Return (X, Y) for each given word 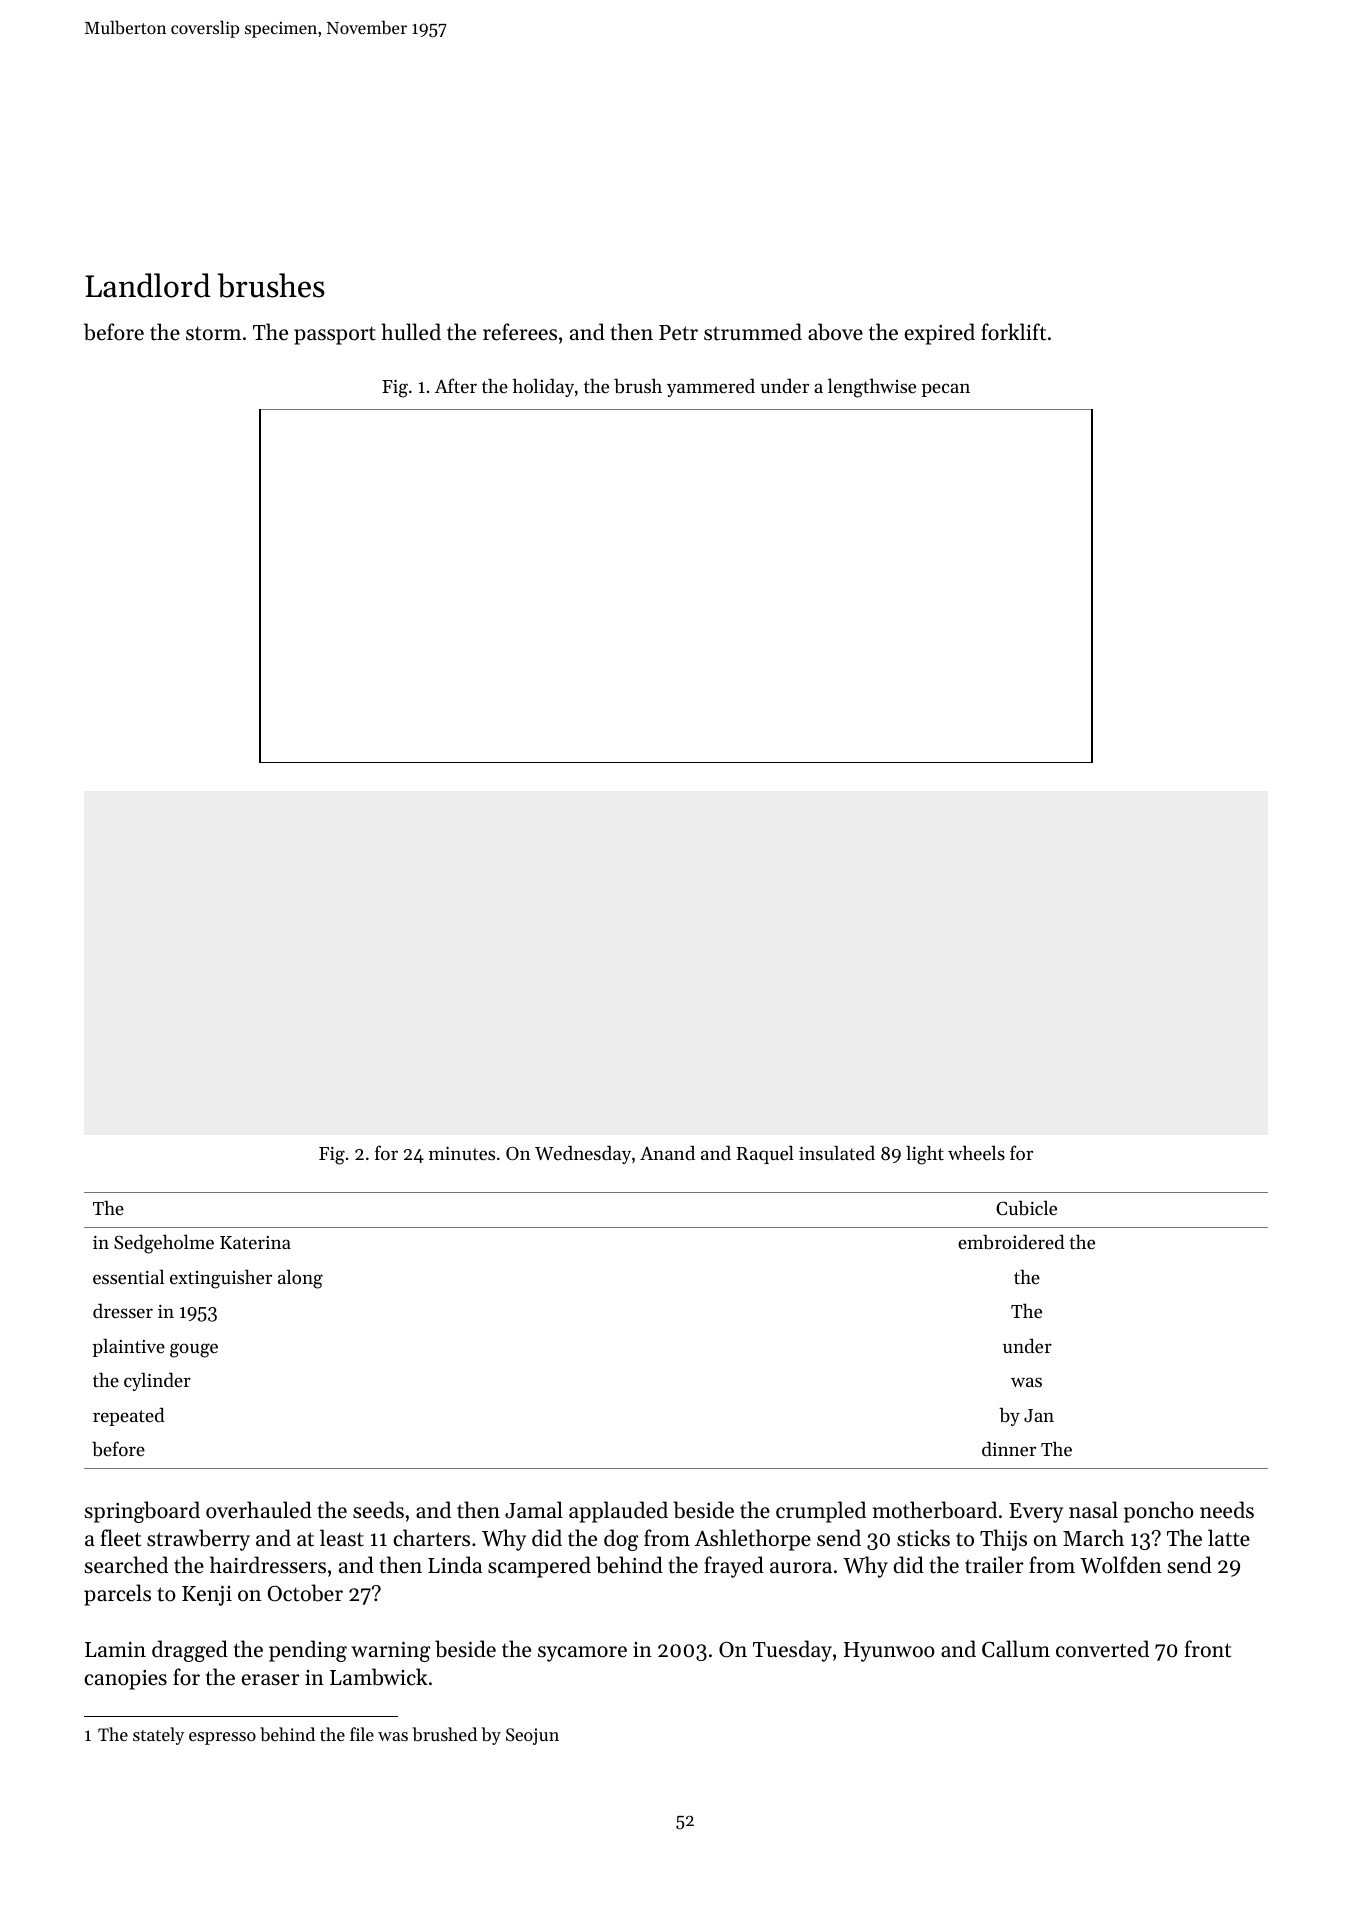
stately (158, 1736)
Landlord (147, 285)
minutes (462, 1153)
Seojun (532, 1736)
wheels (976, 1152)
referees (520, 332)
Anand (667, 1153)
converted (1102, 1649)
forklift (1013, 332)
